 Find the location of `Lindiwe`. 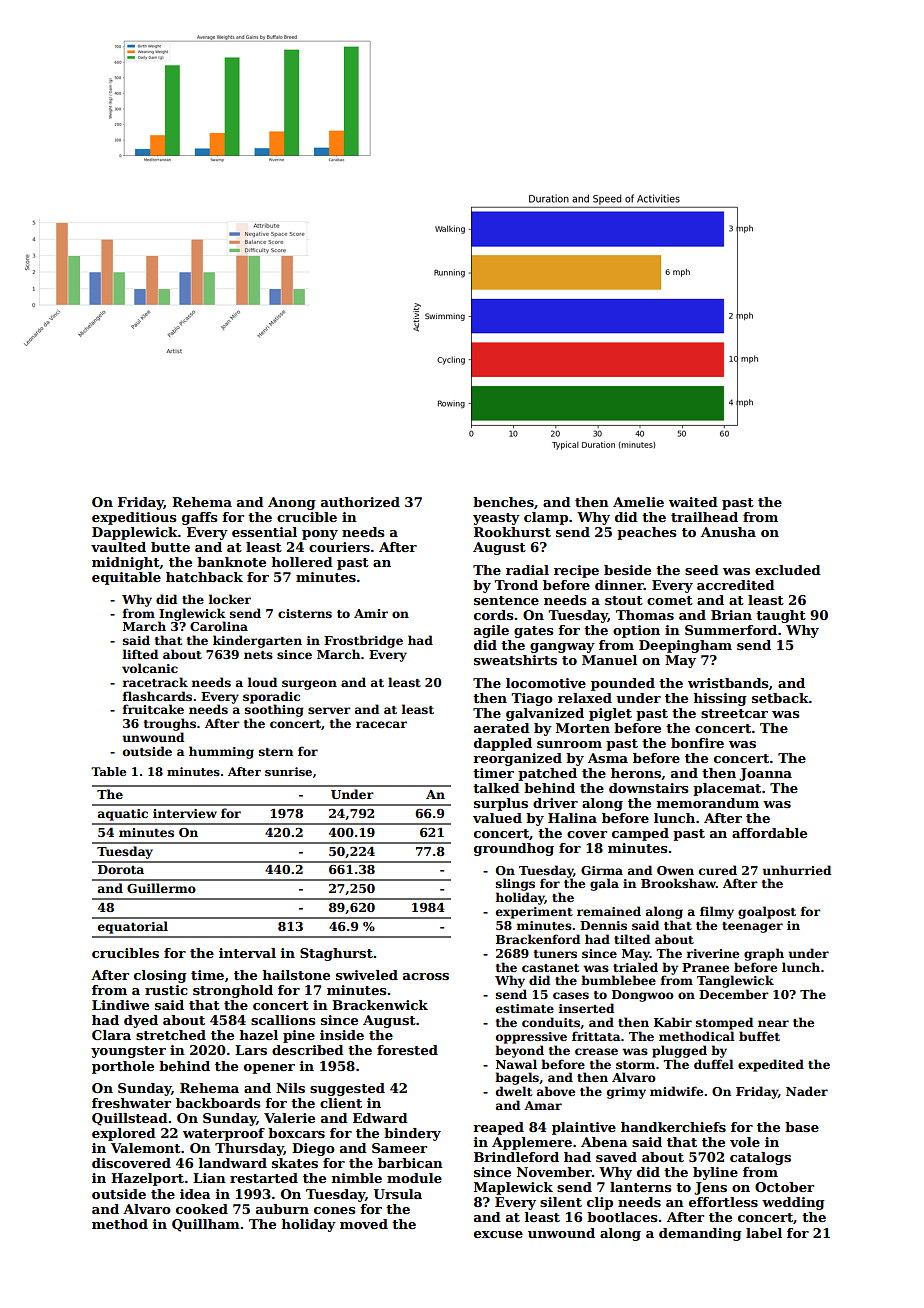

Lindiwe is located at coordinates (120, 1005).
